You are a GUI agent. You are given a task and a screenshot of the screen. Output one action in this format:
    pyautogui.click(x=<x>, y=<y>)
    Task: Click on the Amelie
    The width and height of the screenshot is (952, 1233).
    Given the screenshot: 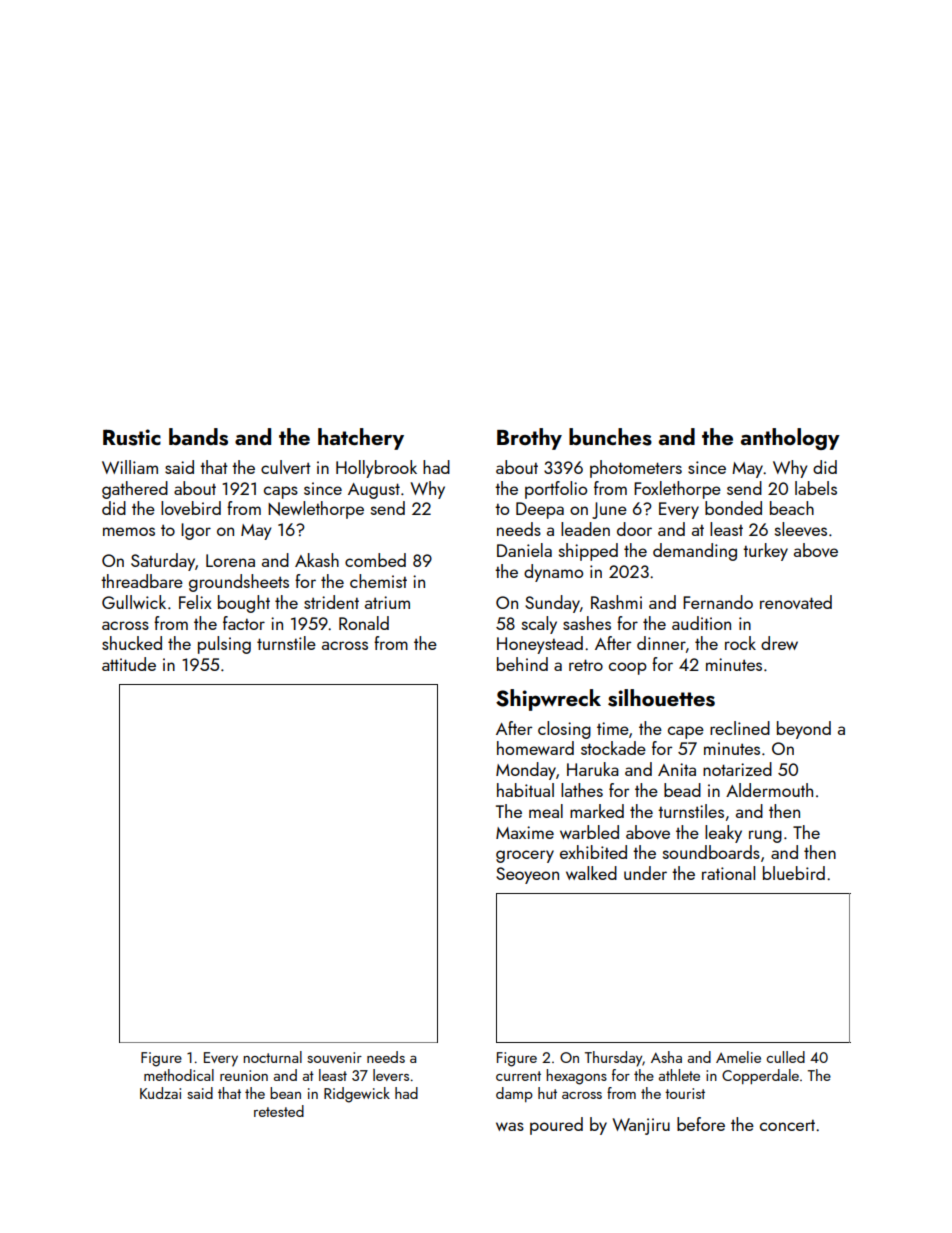 What is the action you would take?
    pyautogui.click(x=738, y=1057)
